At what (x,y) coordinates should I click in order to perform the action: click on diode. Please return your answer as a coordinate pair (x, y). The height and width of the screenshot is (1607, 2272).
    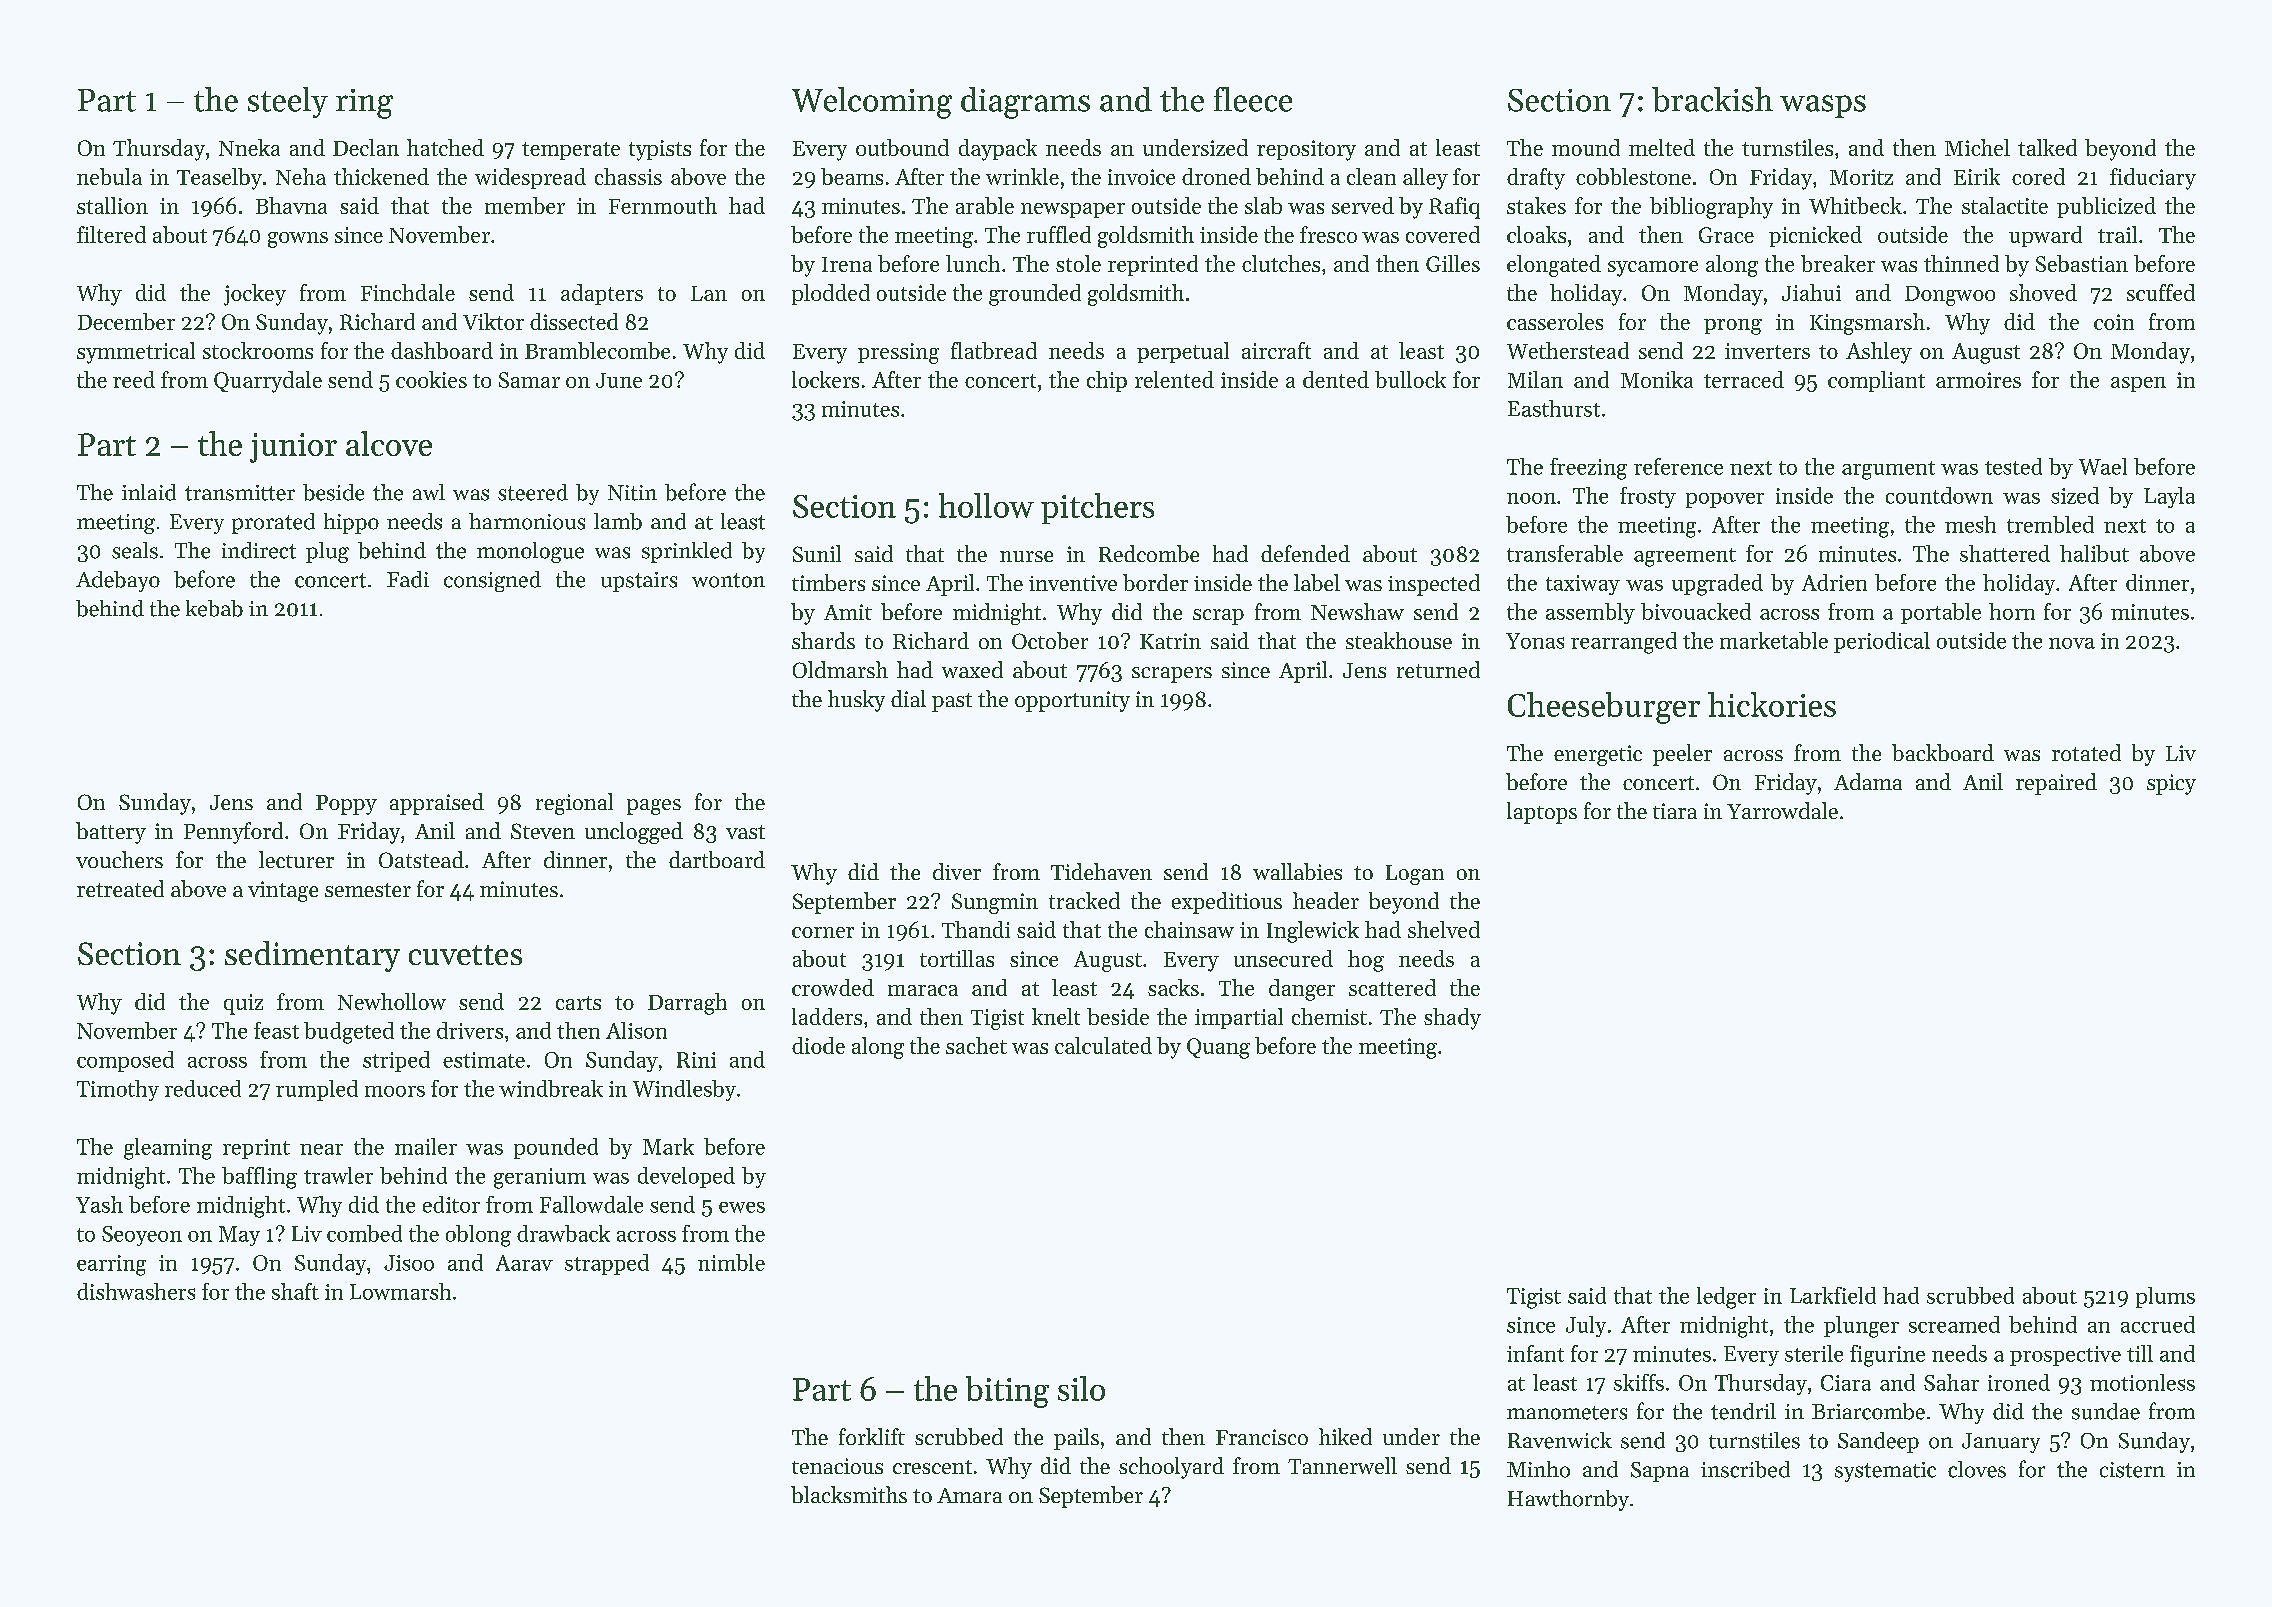
    Looking at the image, I should click on (818, 1045).
